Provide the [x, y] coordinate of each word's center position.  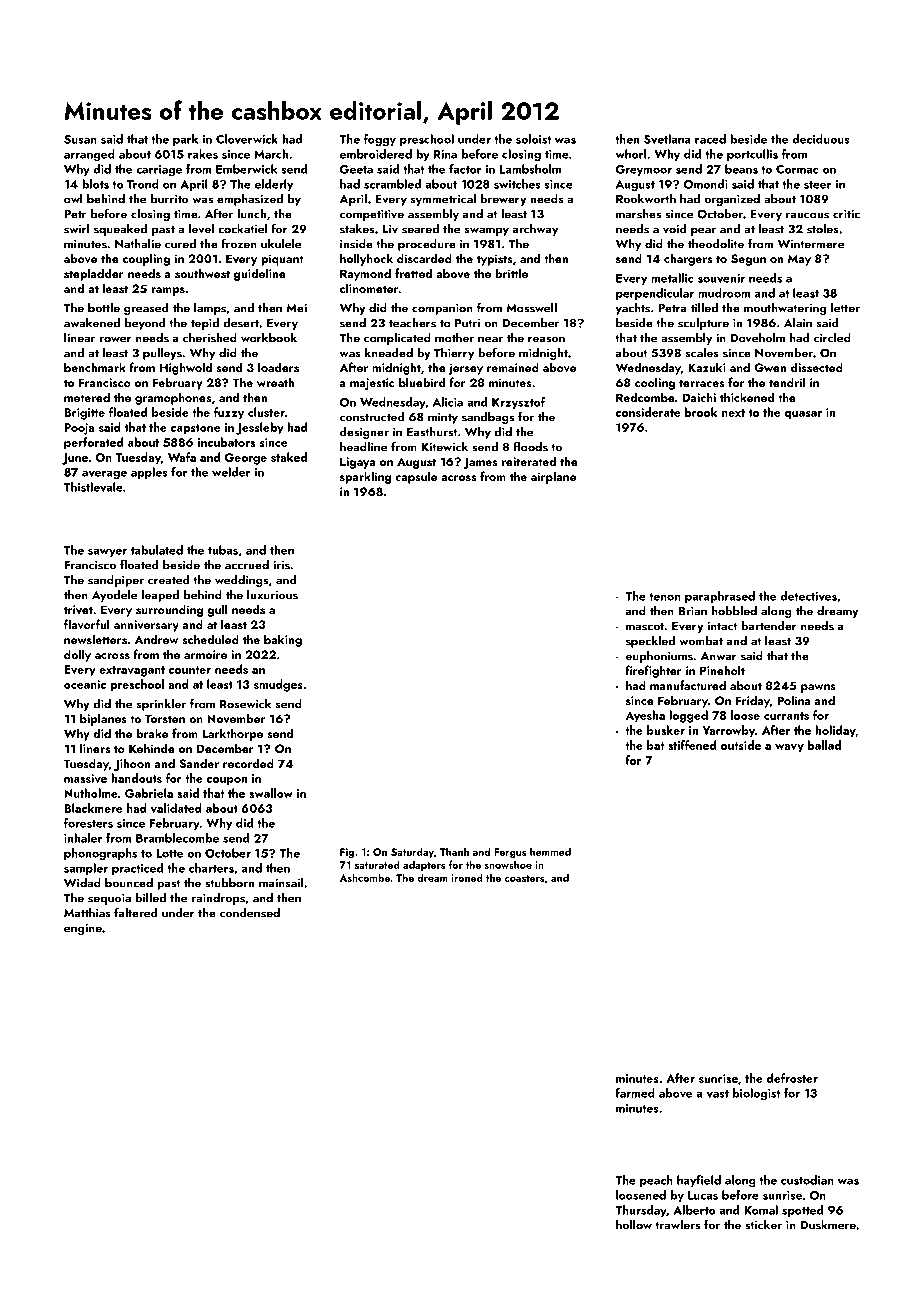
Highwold [186, 368]
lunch [251, 214]
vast [717, 1094]
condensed [250, 913]
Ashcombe [365, 877]
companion [442, 309]
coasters [524, 878]
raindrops [218, 899]
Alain [798, 323]
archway [535, 230]
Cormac [797, 169]
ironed [467, 877]
